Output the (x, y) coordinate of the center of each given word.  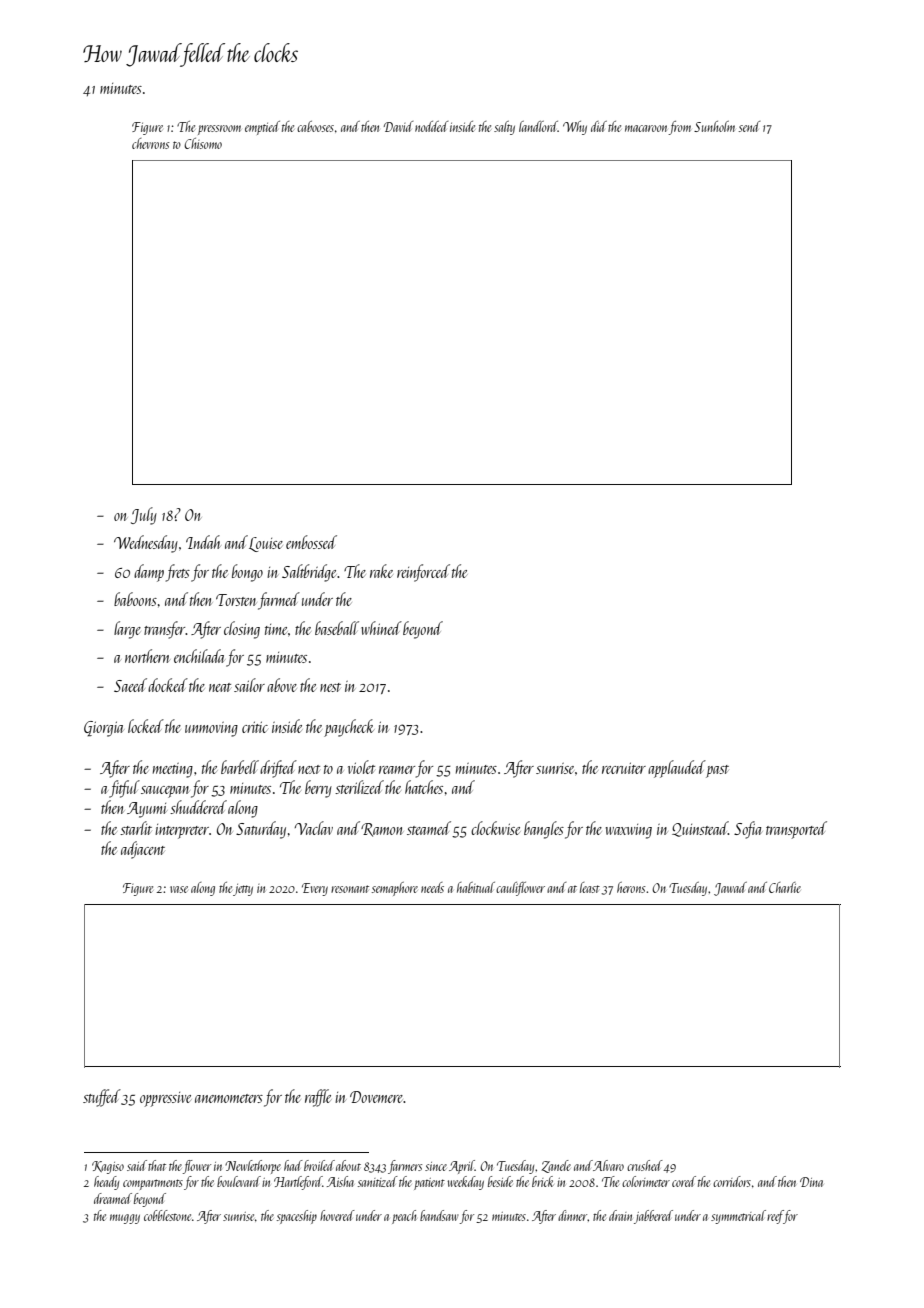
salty (504, 128)
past (717, 771)
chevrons (151, 143)
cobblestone (167, 1215)
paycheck (349, 728)
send (749, 126)
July (144, 516)
